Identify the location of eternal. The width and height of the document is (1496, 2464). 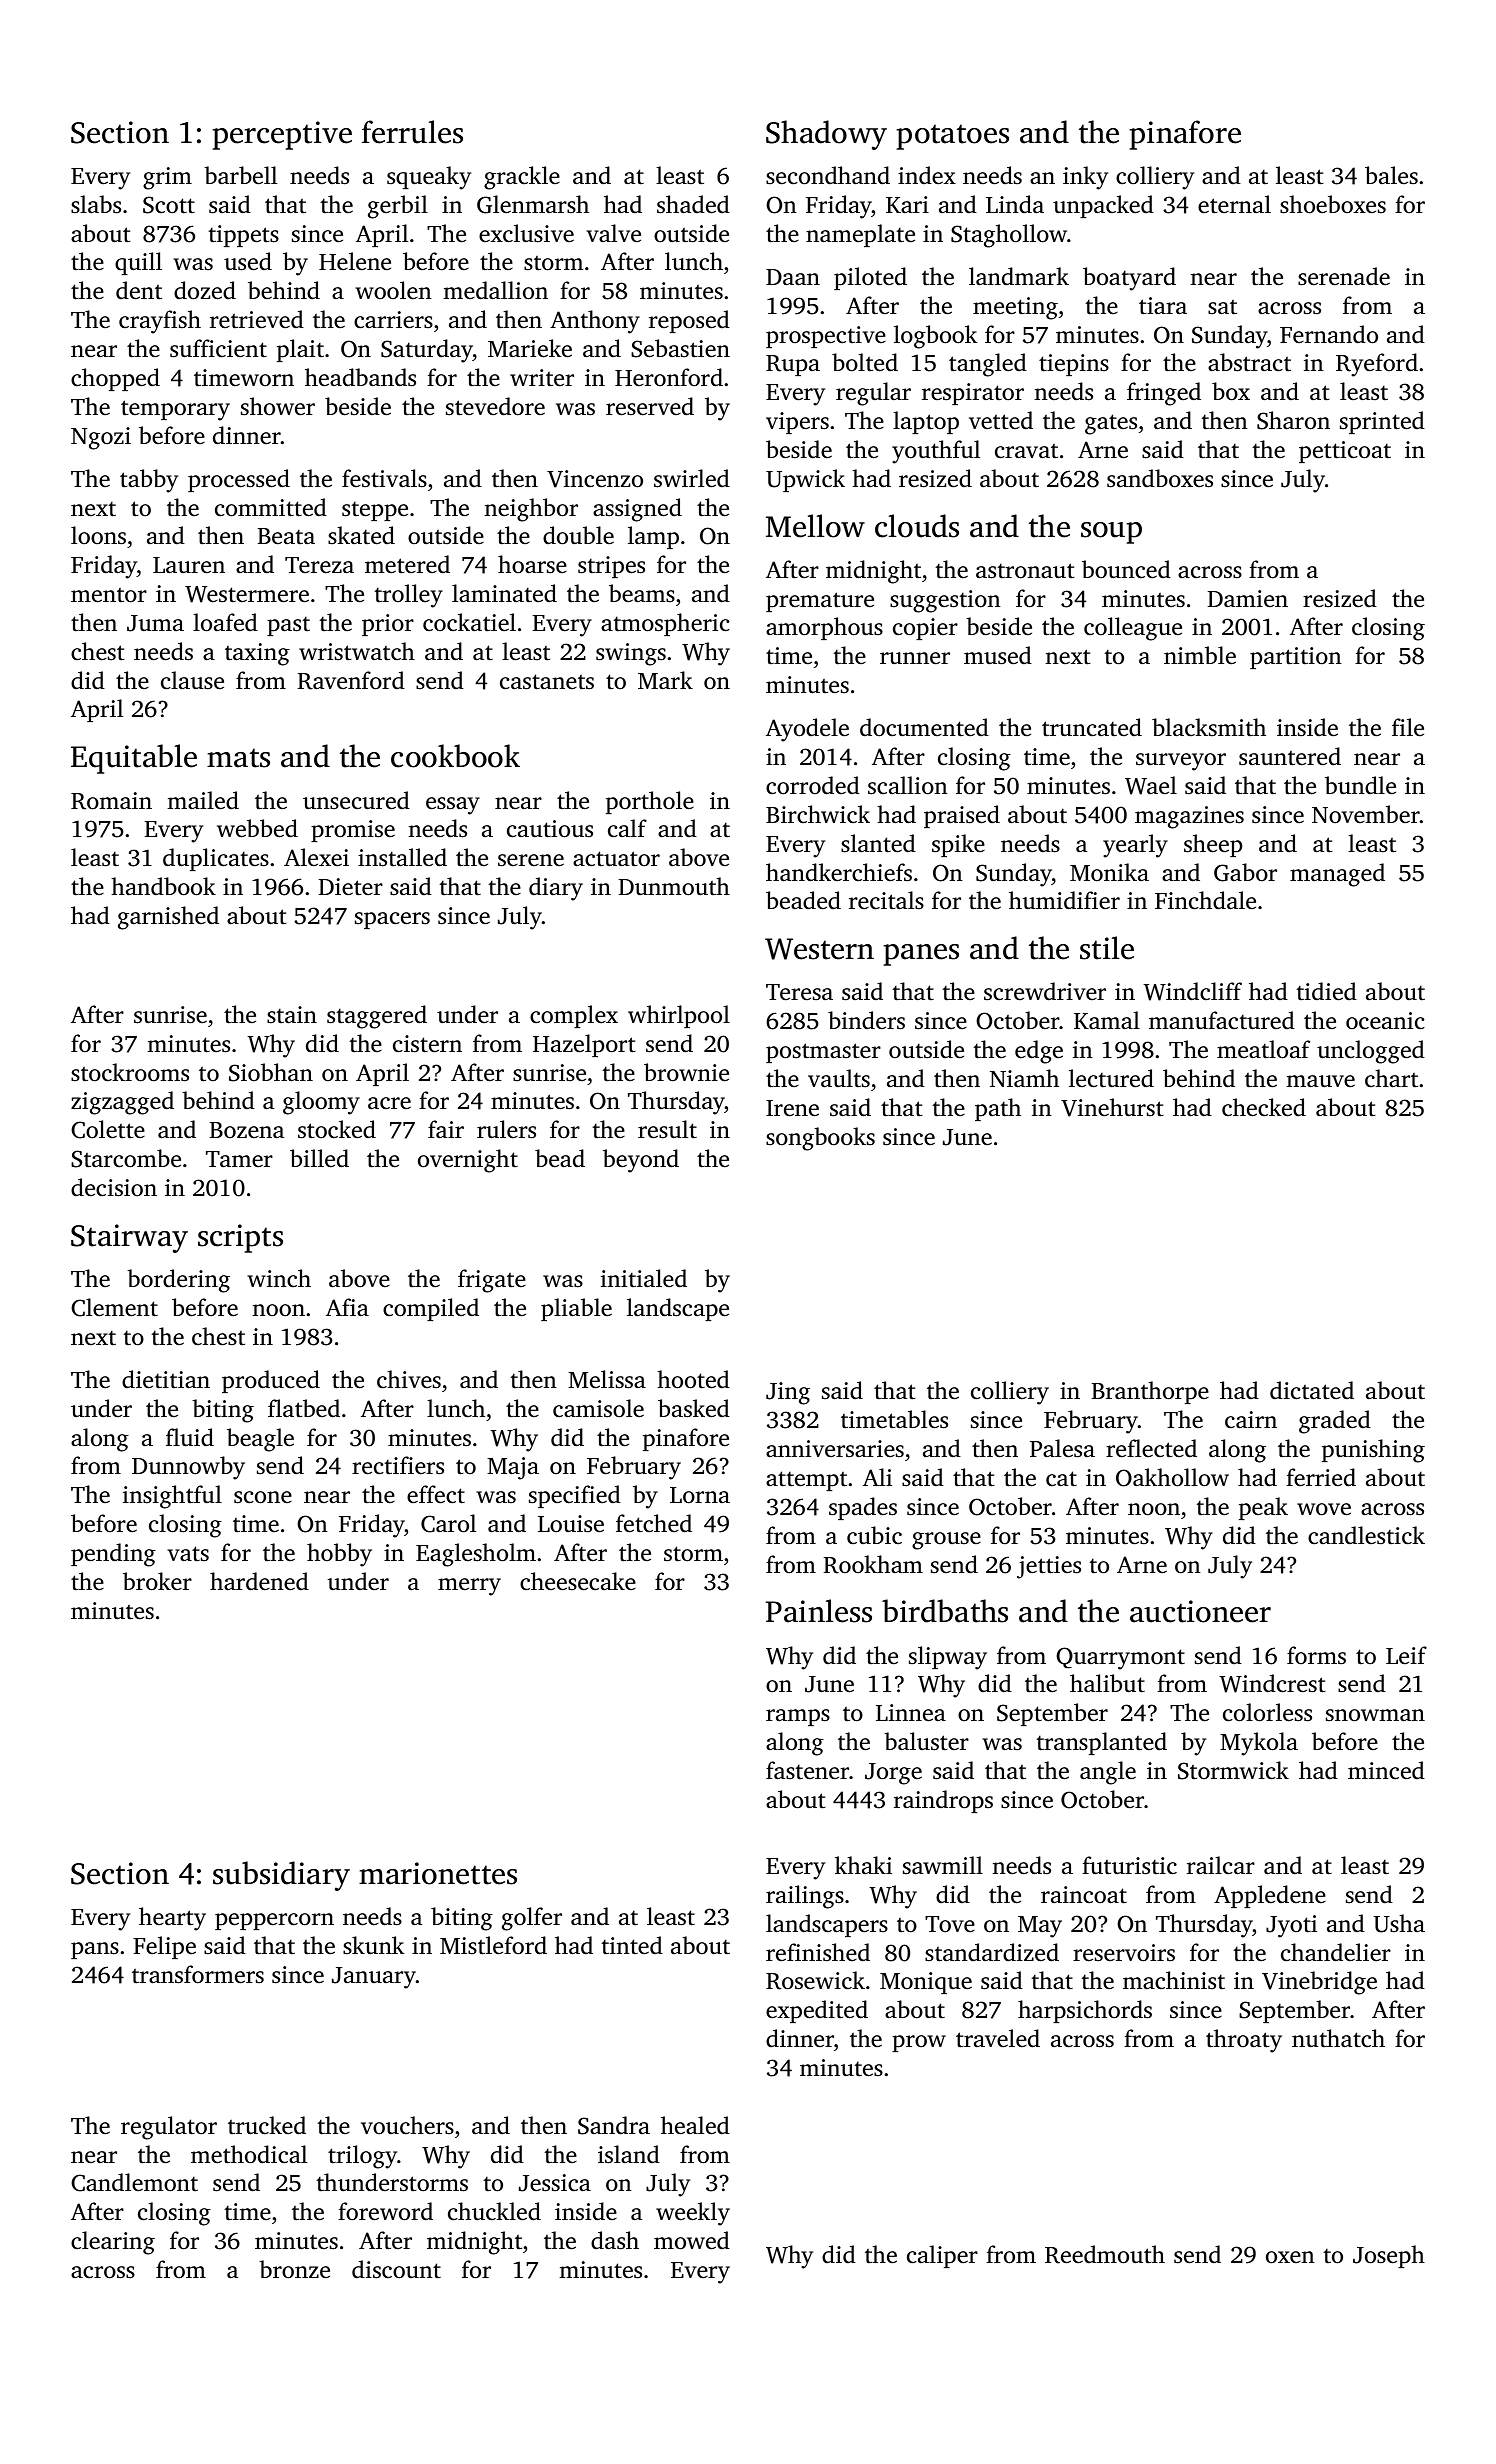
(1234, 204).
